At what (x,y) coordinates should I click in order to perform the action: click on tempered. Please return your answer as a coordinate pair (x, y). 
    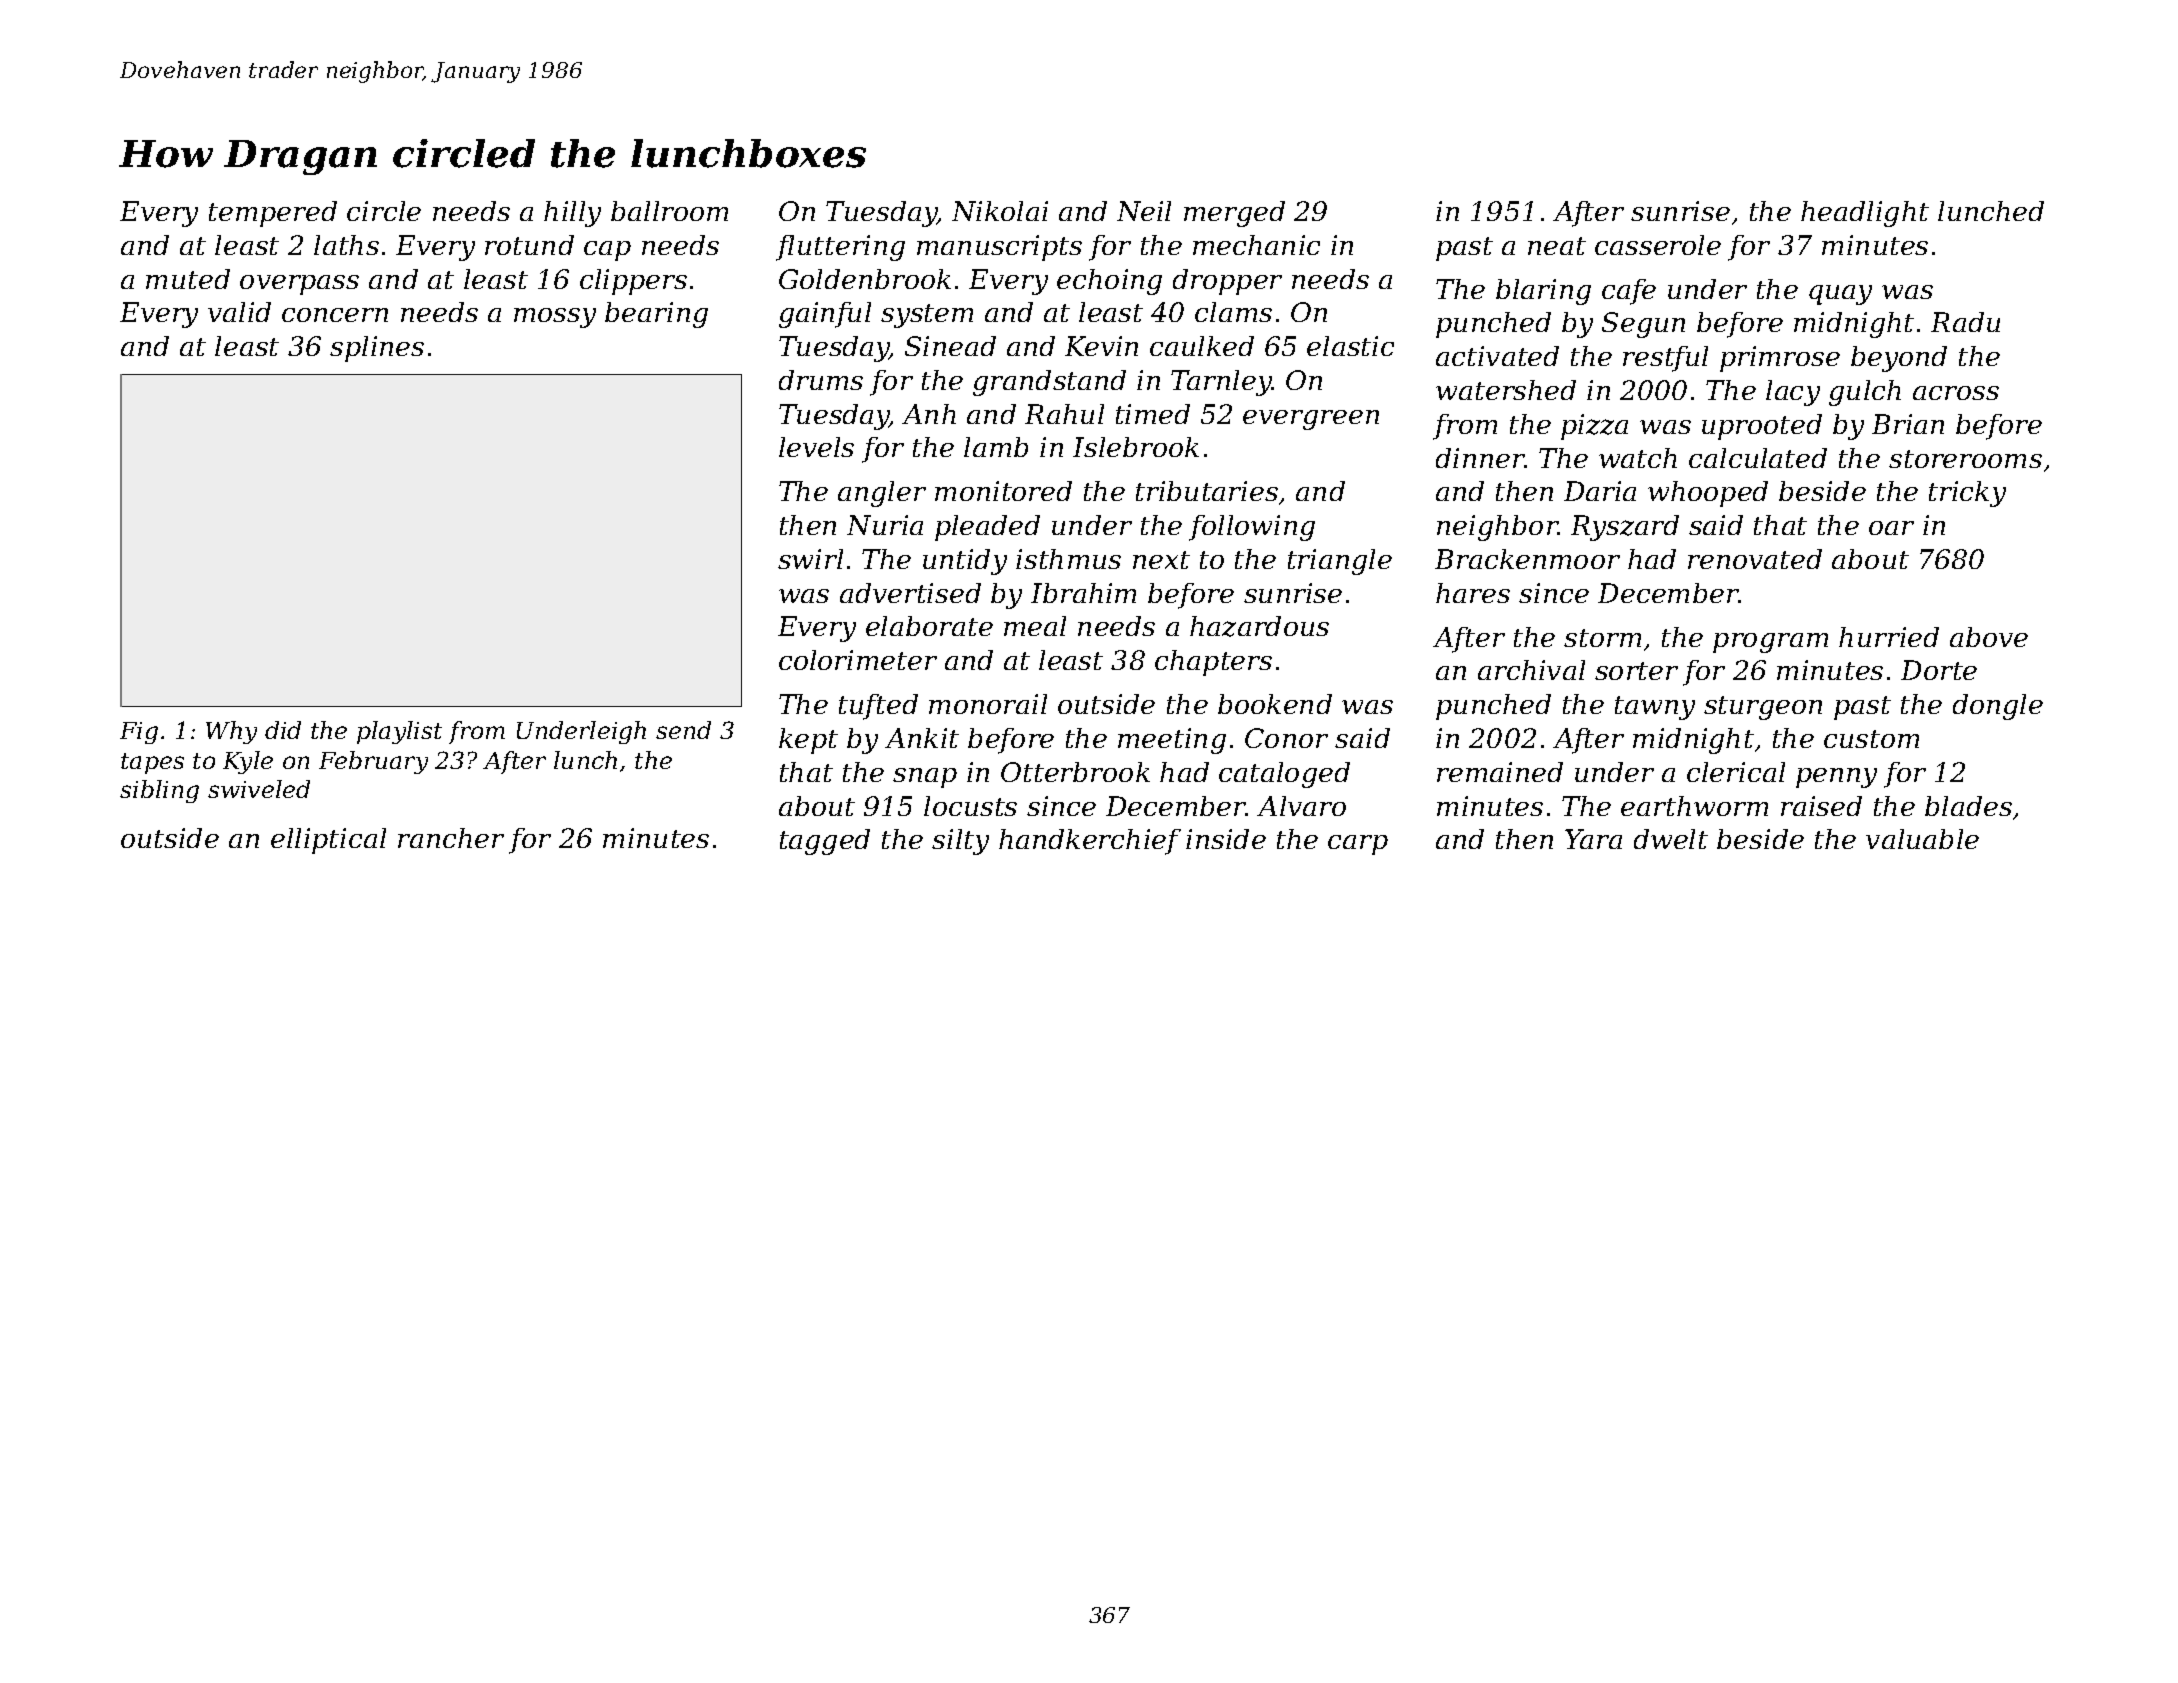
    Looking at the image, I should click on (273, 214).
